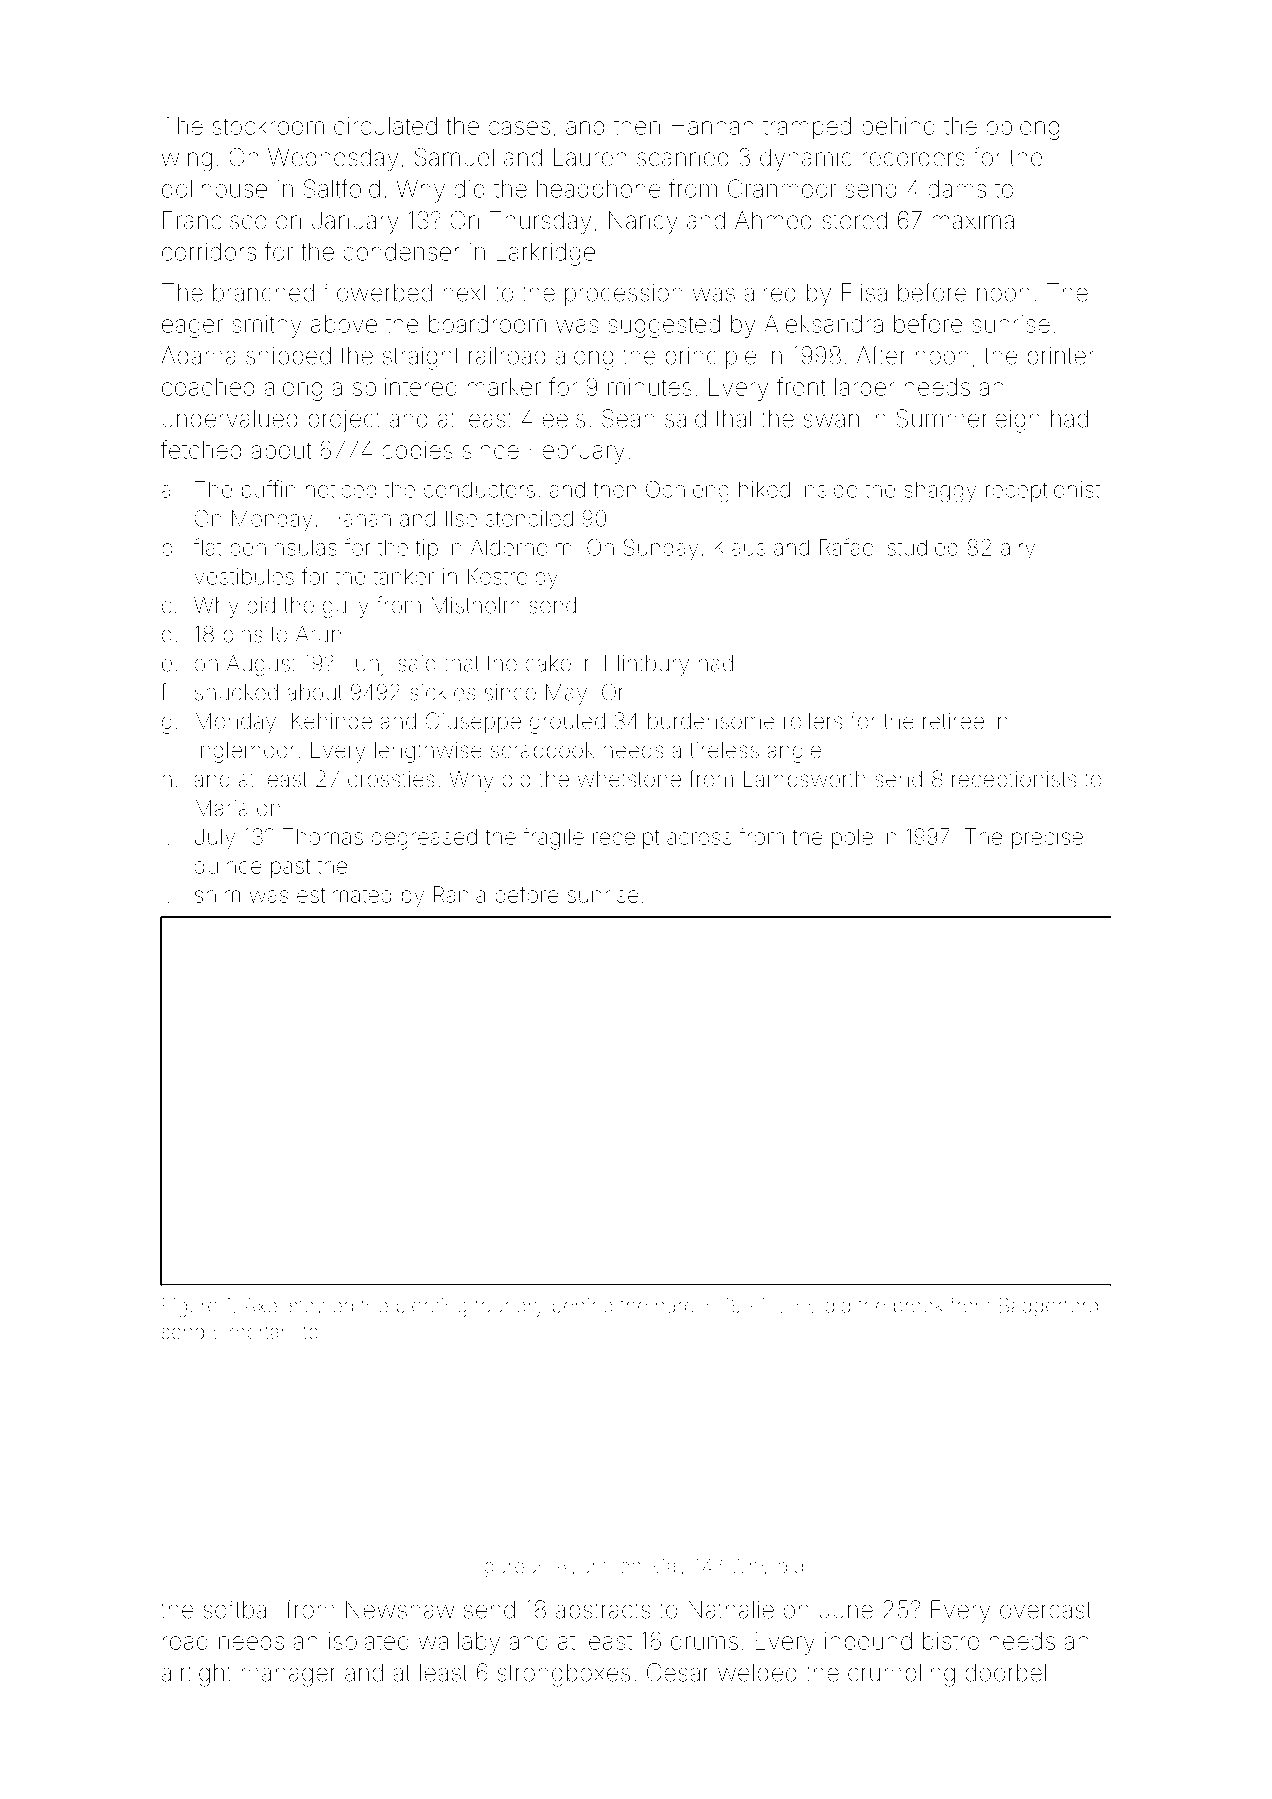  I want to click on stockroom, so click(268, 126).
